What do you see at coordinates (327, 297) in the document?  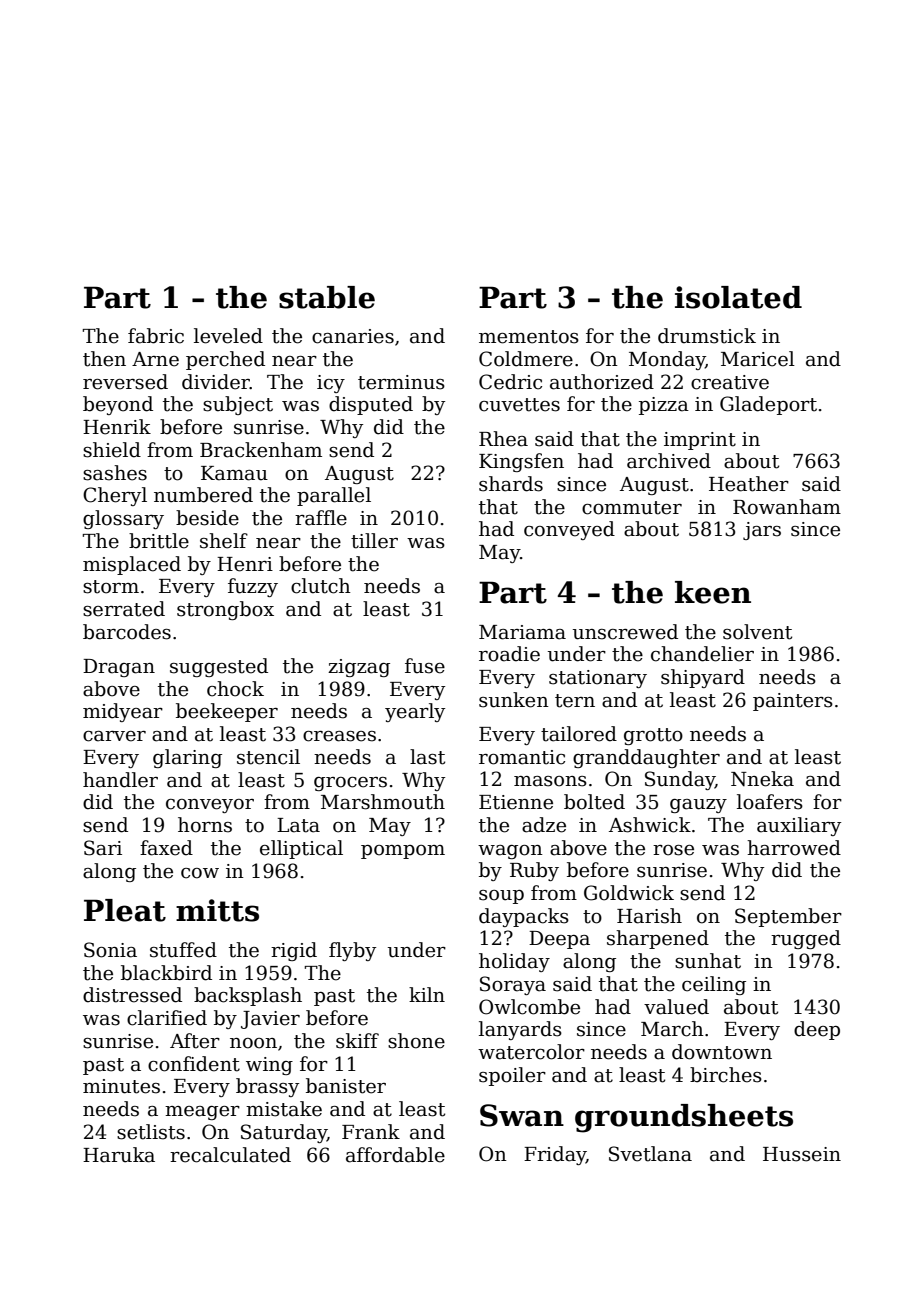 I see `stable` at bounding box center [327, 297].
